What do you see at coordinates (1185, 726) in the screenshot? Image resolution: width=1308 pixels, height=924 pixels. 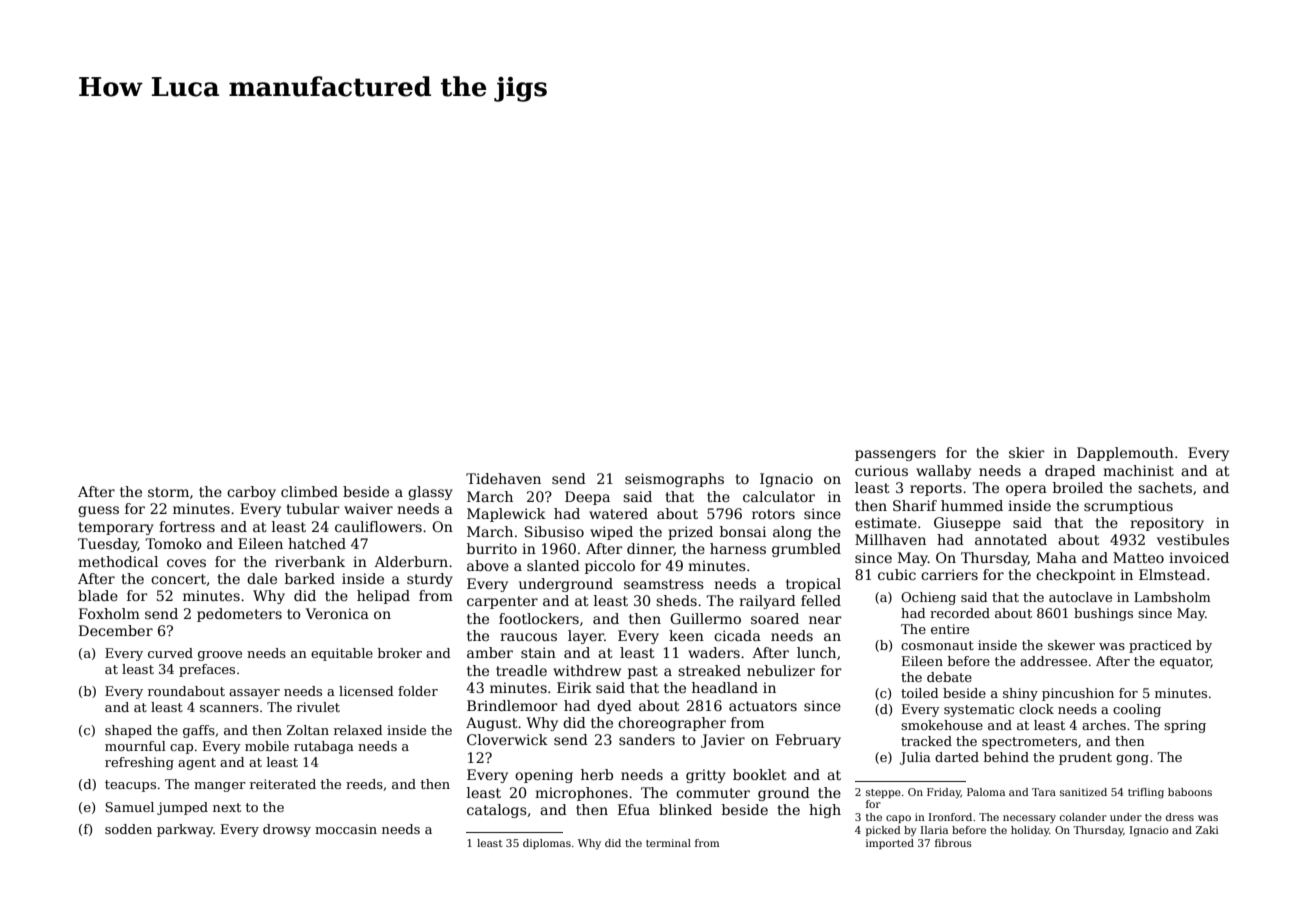 I see `spring` at bounding box center [1185, 726].
